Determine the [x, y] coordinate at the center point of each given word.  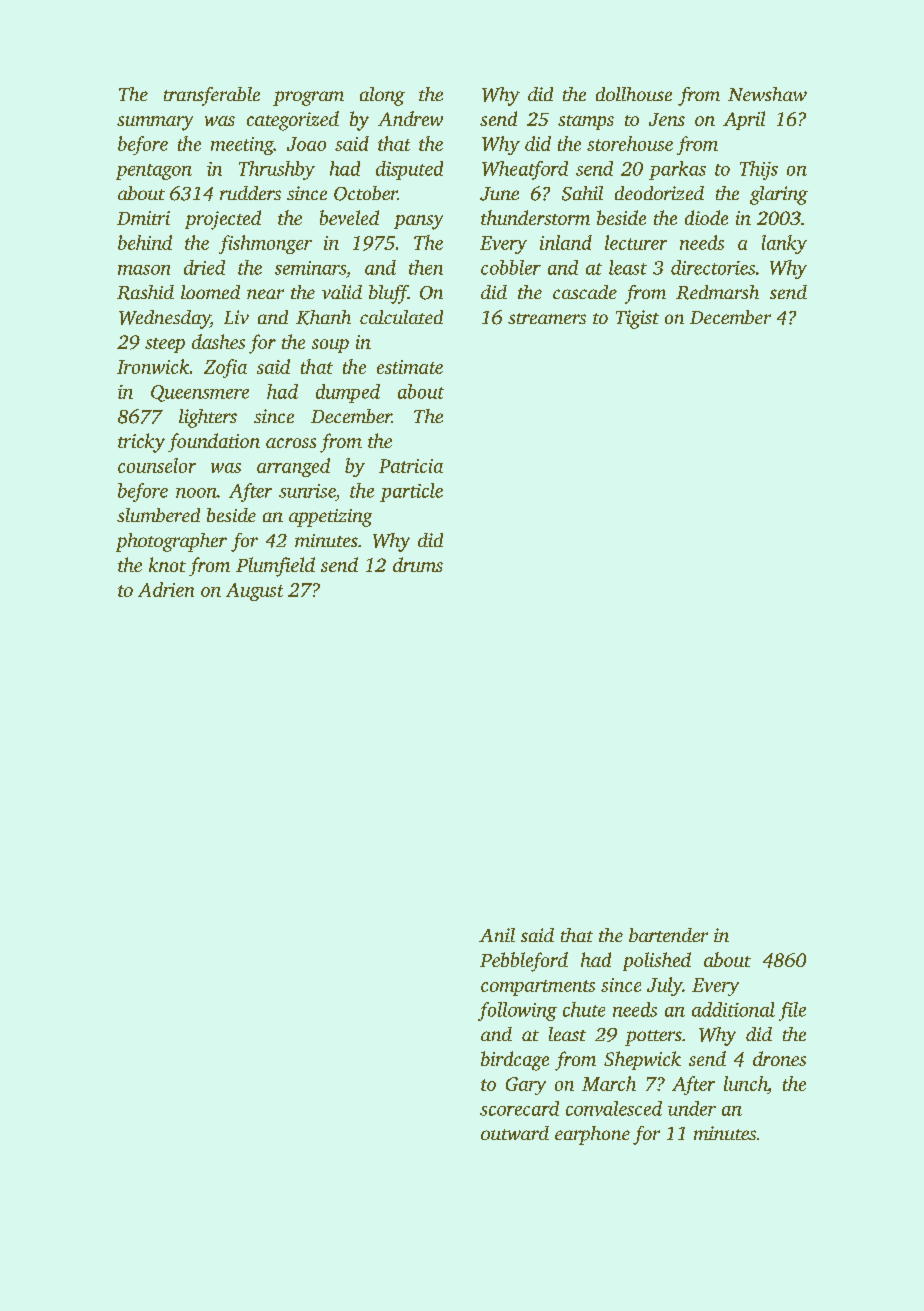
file [792, 1011]
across [291, 443]
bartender [668, 935]
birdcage [515, 1061]
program [308, 98]
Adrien [166, 589]
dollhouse [634, 94]
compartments [538, 988]
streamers [547, 318]
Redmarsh [717, 292]
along [382, 96]
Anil [497, 935]
